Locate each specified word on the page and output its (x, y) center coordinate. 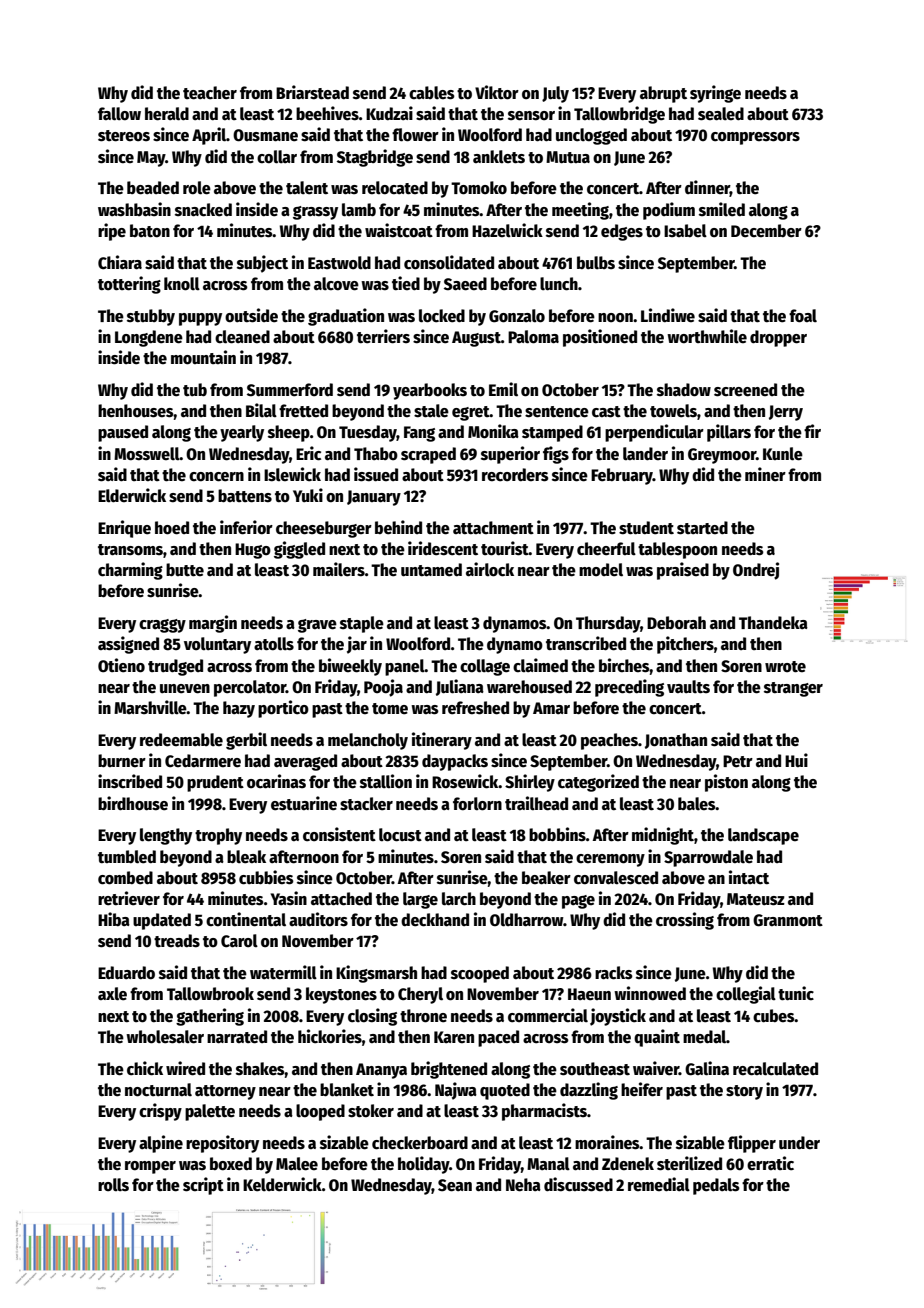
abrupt (663, 94)
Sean (455, 1185)
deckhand (435, 920)
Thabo (376, 454)
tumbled (127, 857)
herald (167, 114)
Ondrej (756, 571)
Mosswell (147, 454)
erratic (770, 1163)
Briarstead (312, 92)
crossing (685, 921)
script (203, 1186)
